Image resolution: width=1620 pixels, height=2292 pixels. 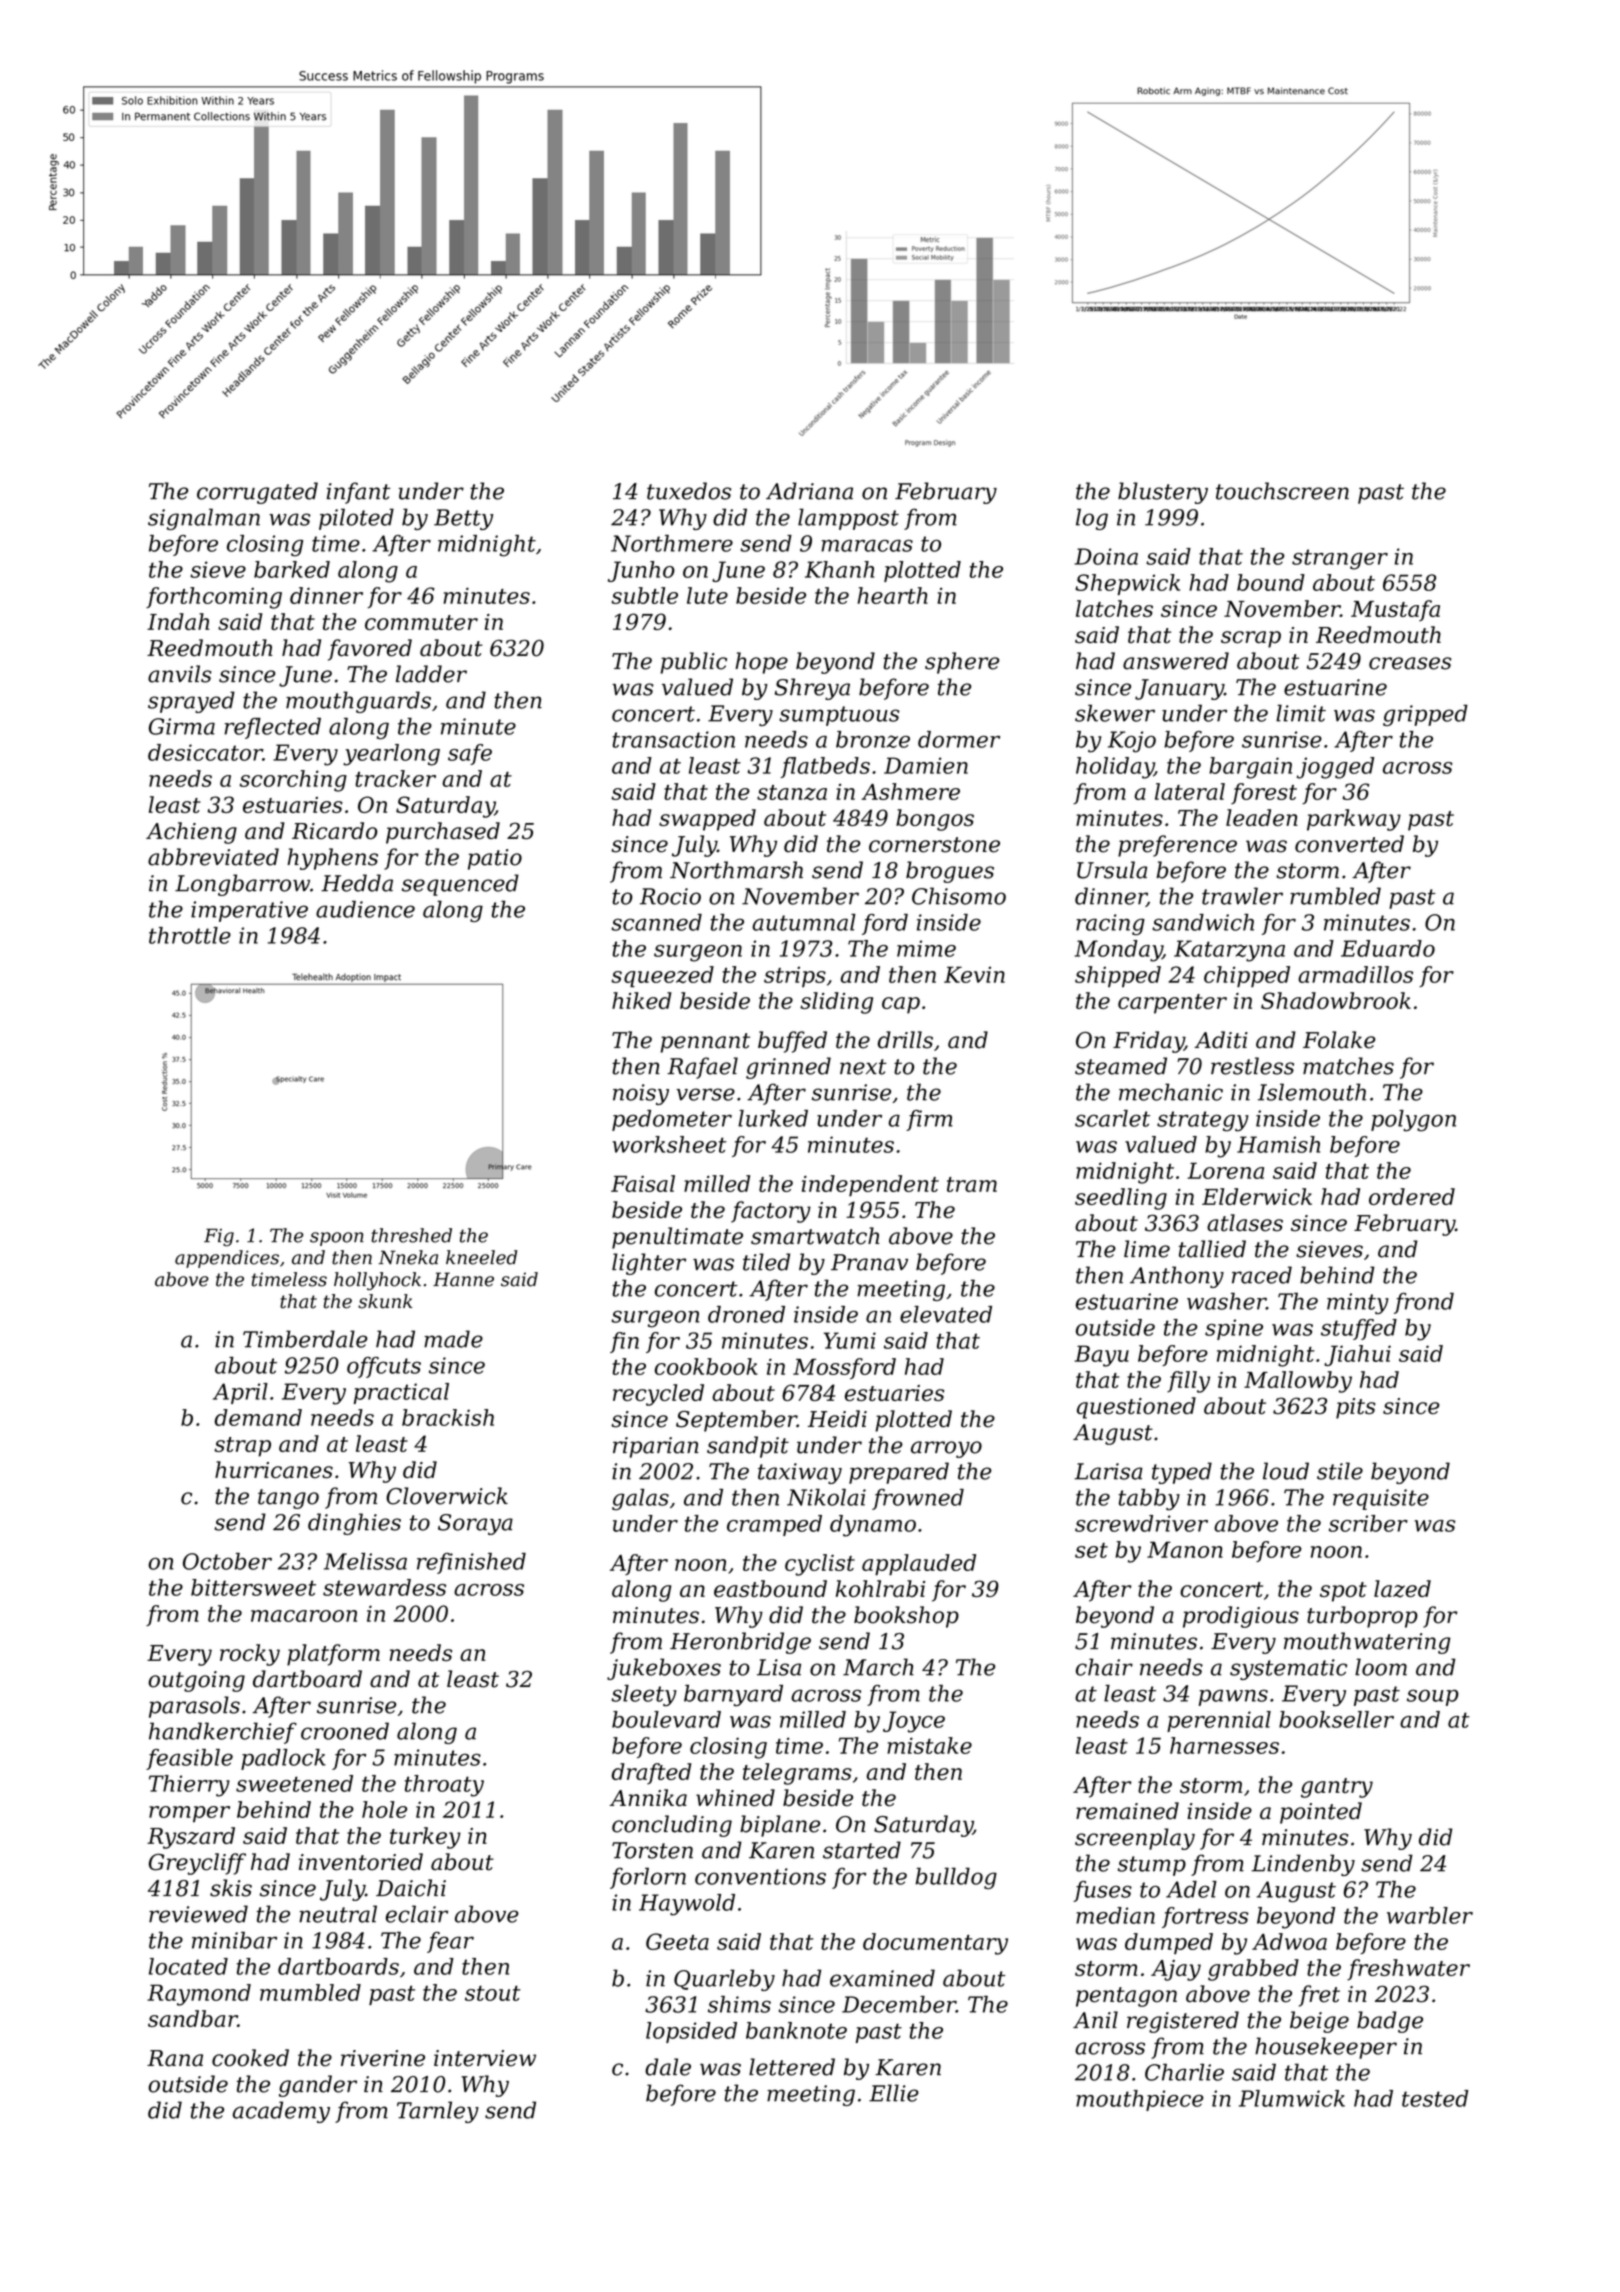 I want to click on minibar, so click(x=234, y=1940).
